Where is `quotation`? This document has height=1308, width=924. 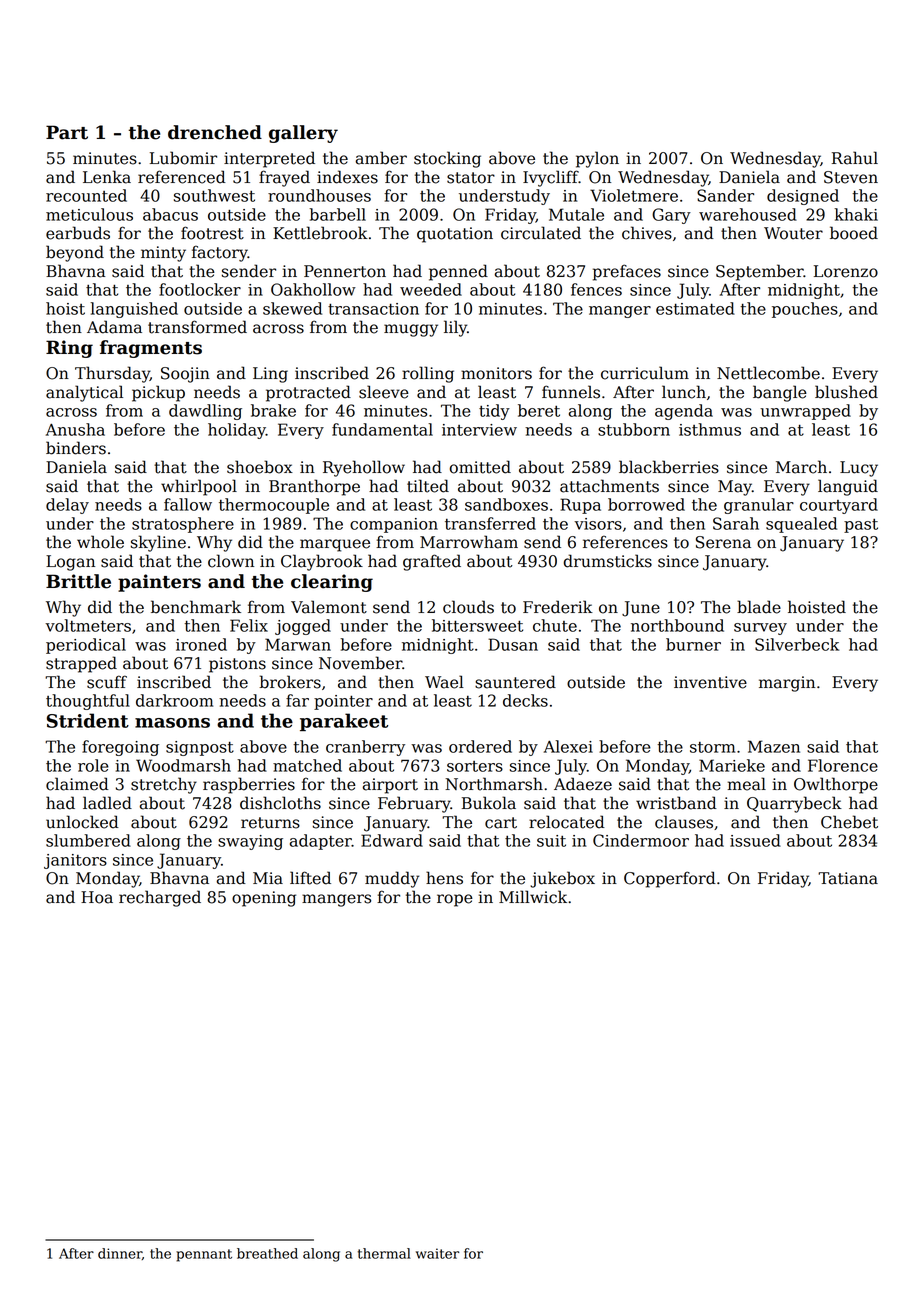
quotation is located at coordinates (455, 235).
